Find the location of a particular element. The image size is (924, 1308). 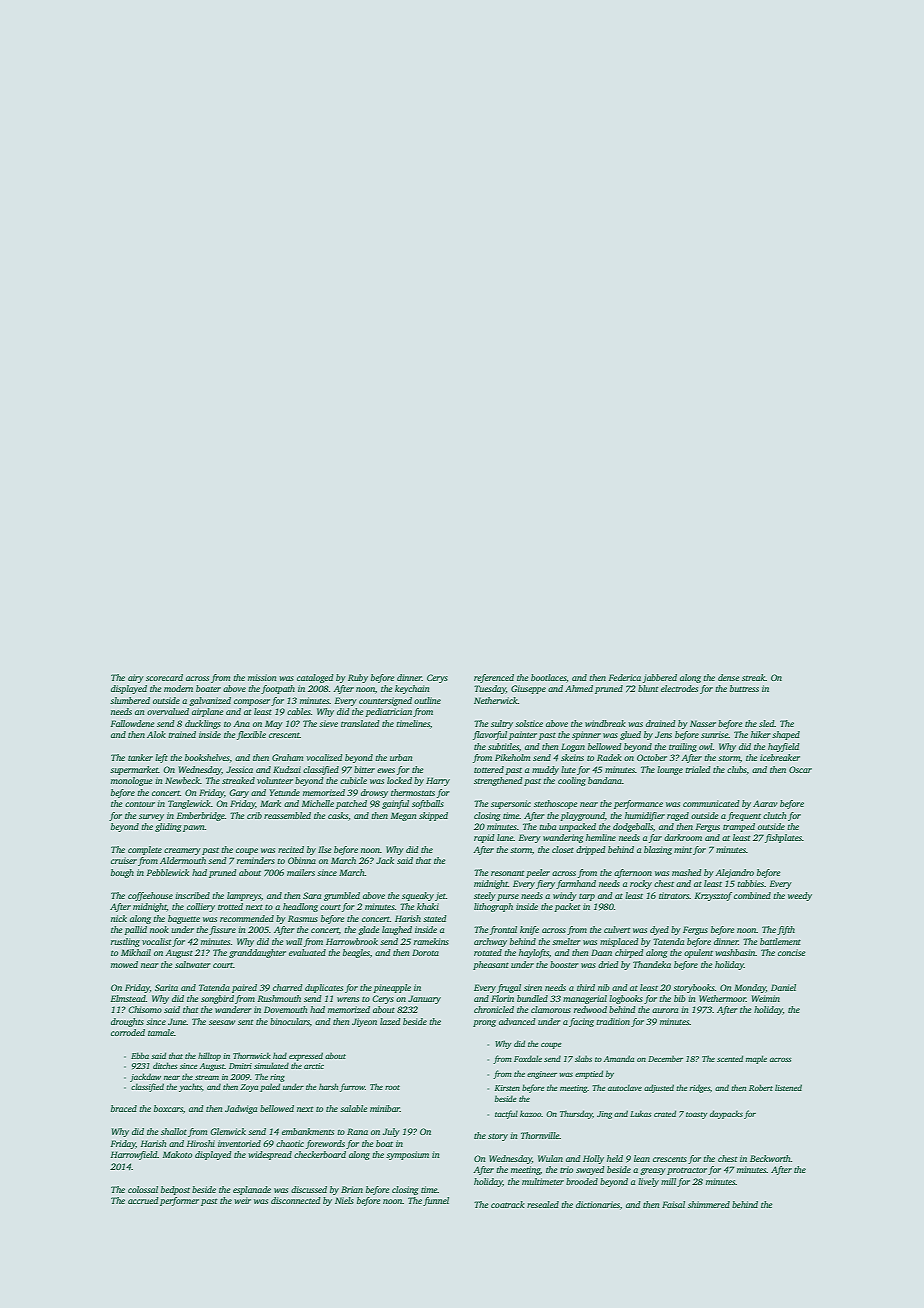

Harrowfield is located at coordinates (134, 1155).
